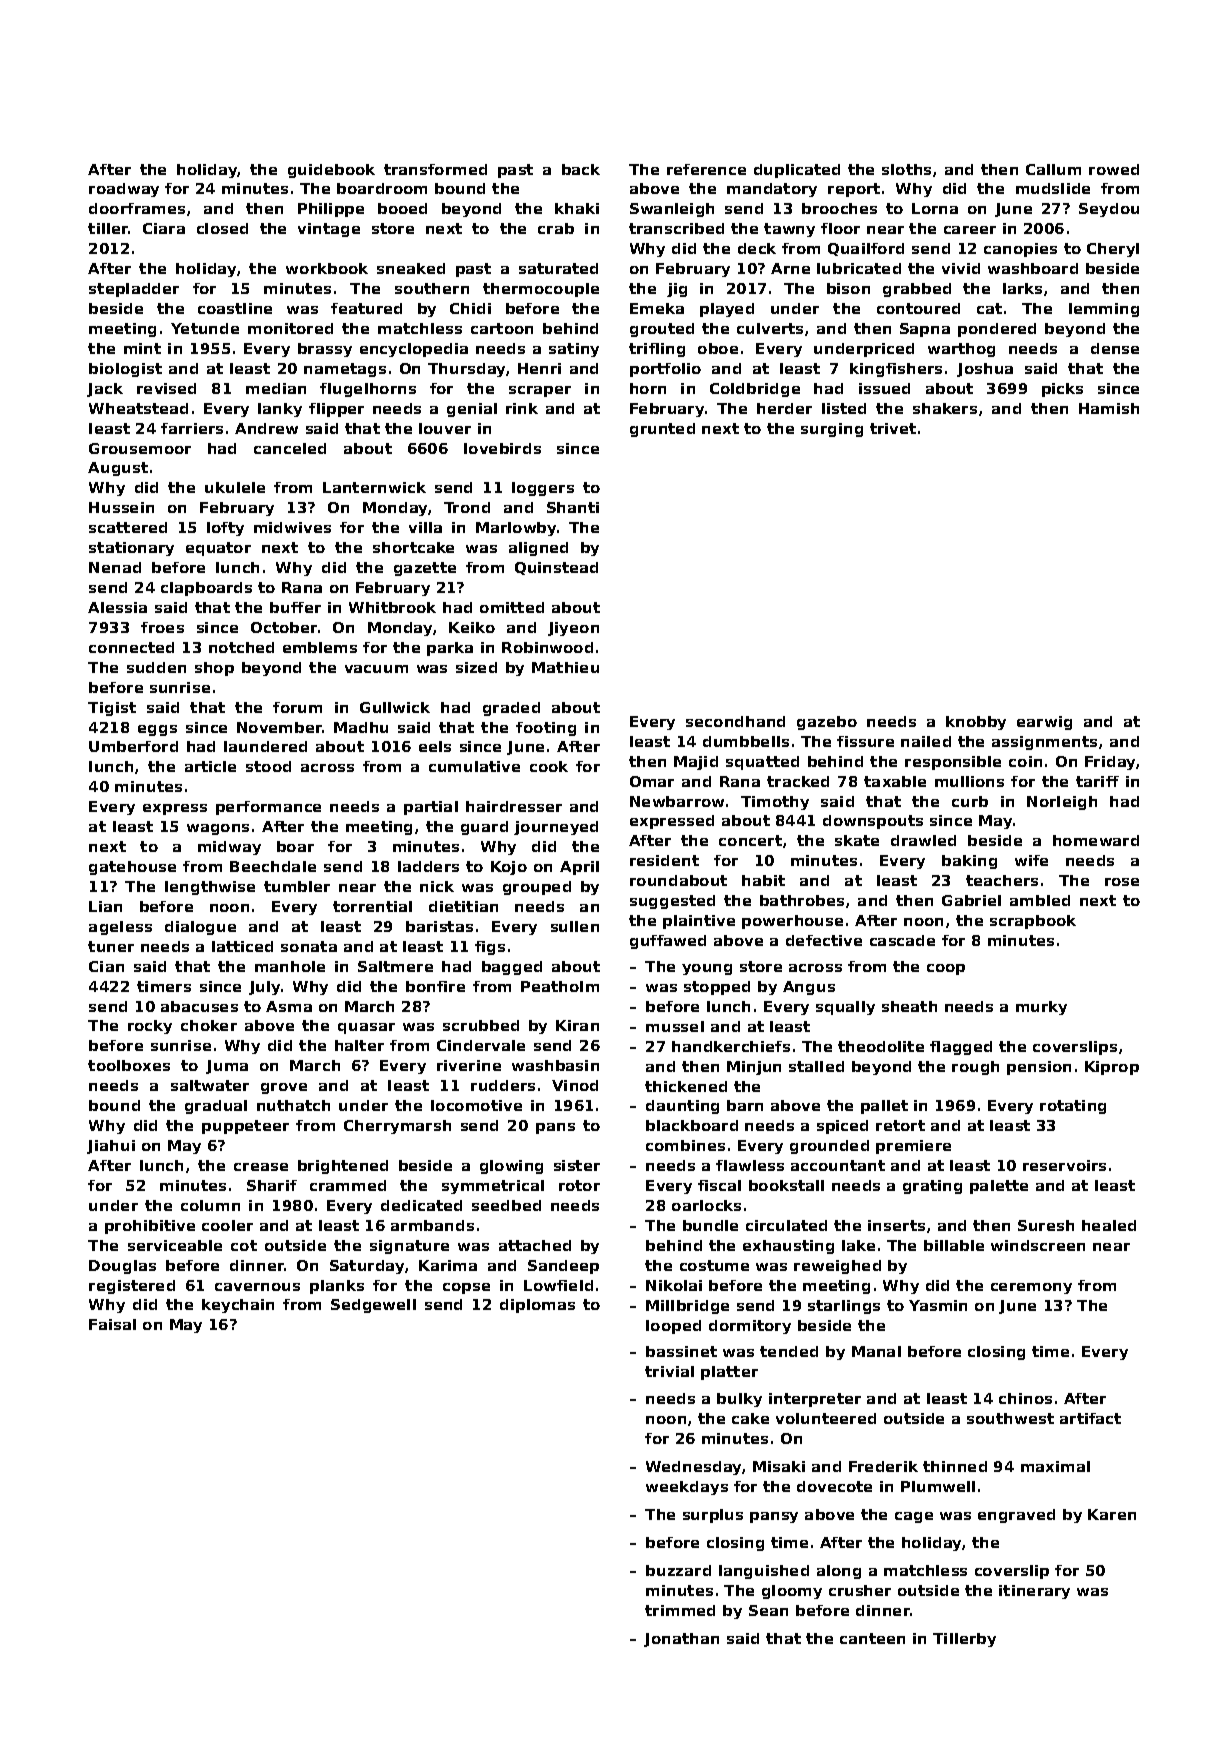 The image size is (1230, 1740). I want to click on keychain, so click(238, 1306).
